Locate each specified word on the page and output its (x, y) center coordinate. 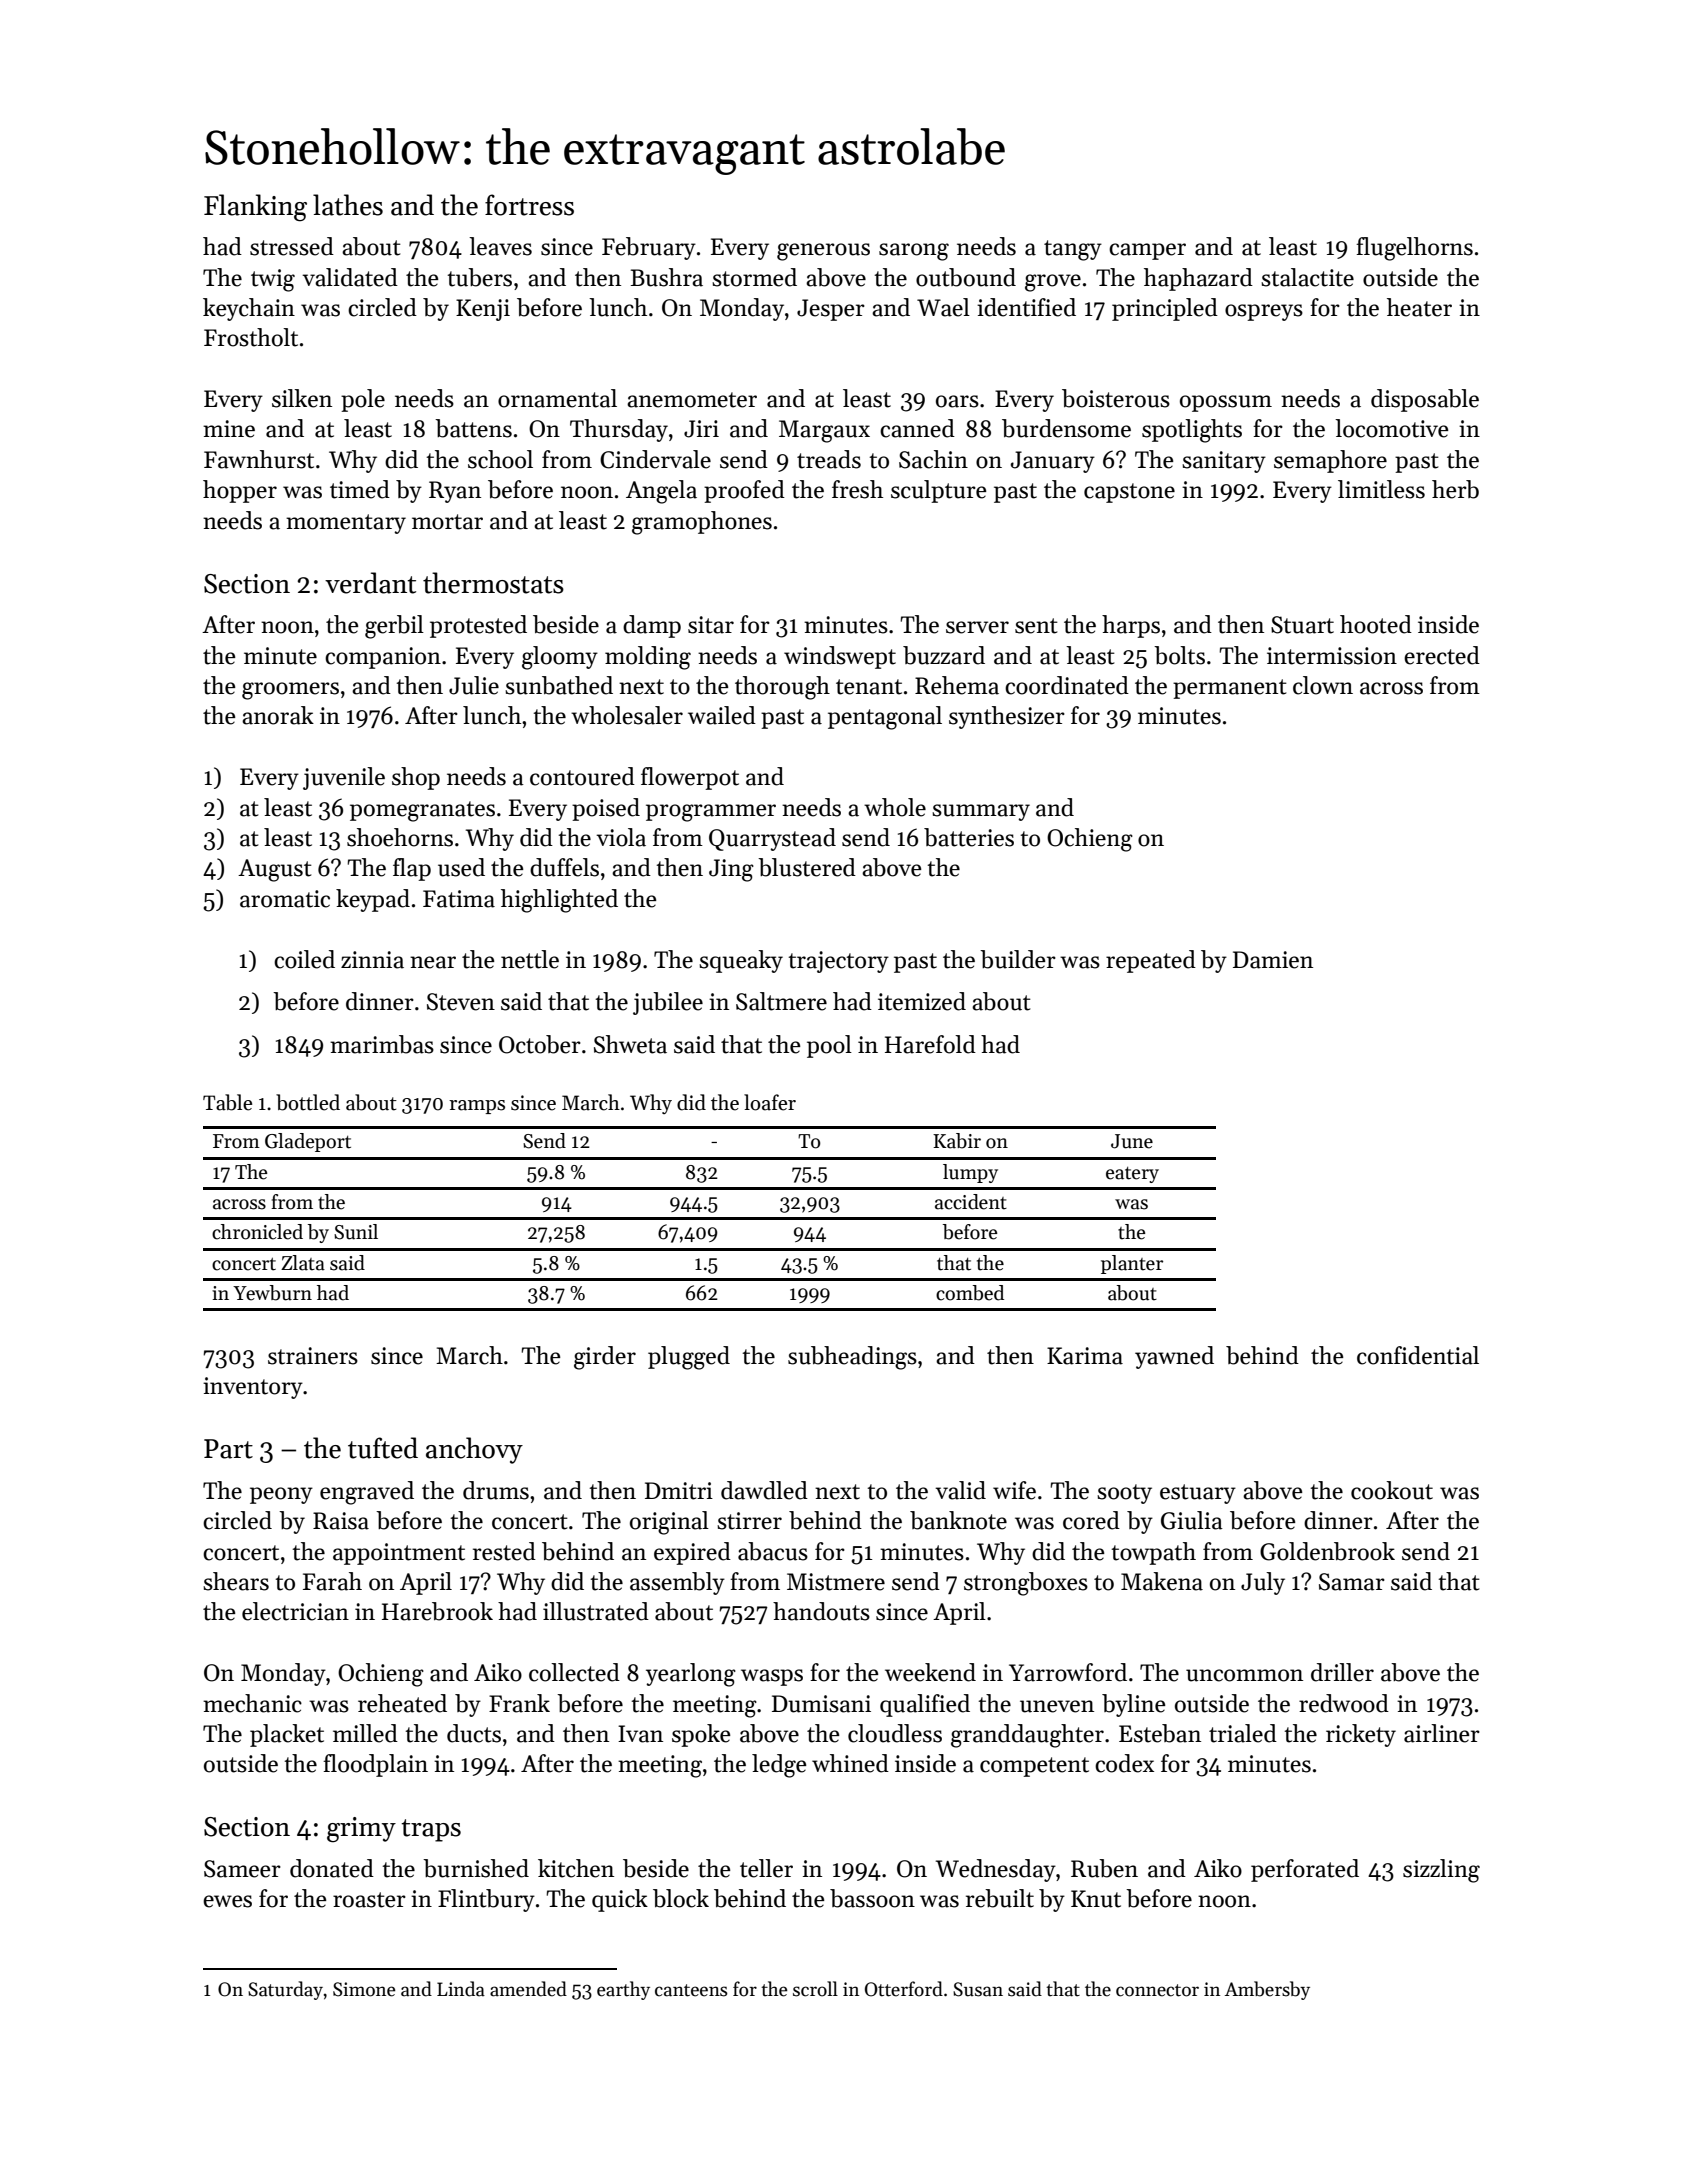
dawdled (764, 1490)
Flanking (255, 208)
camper (1147, 251)
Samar (1352, 1582)
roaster (369, 1900)
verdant (370, 583)
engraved (367, 1493)
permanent (1230, 689)
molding (648, 658)
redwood (1344, 1703)
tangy (1073, 250)
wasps (772, 1677)
